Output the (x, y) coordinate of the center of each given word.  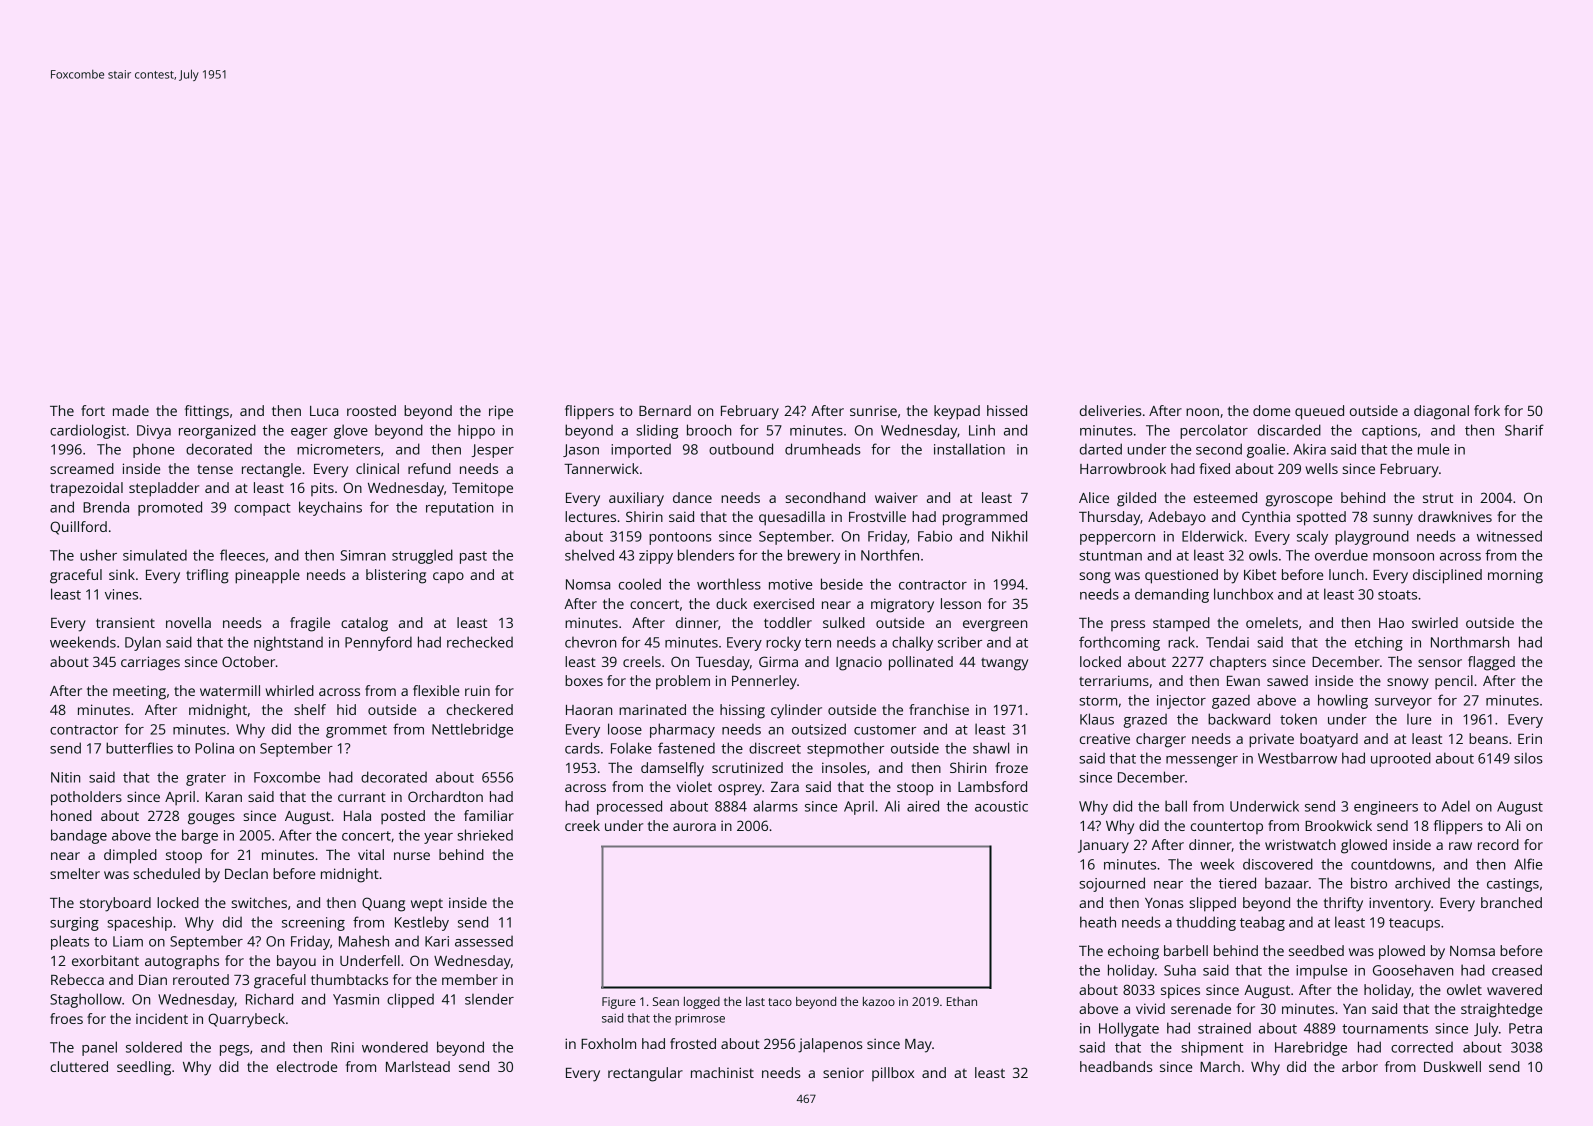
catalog (364, 624)
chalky (912, 643)
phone (153, 450)
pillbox (893, 1074)
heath (1098, 922)
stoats (1397, 595)
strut (1438, 498)
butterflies (139, 748)
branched (1511, 902)
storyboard (115, 904)
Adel (1456, 806)
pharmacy (682, 730)
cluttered (79, 1066)
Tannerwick (601, 468)
